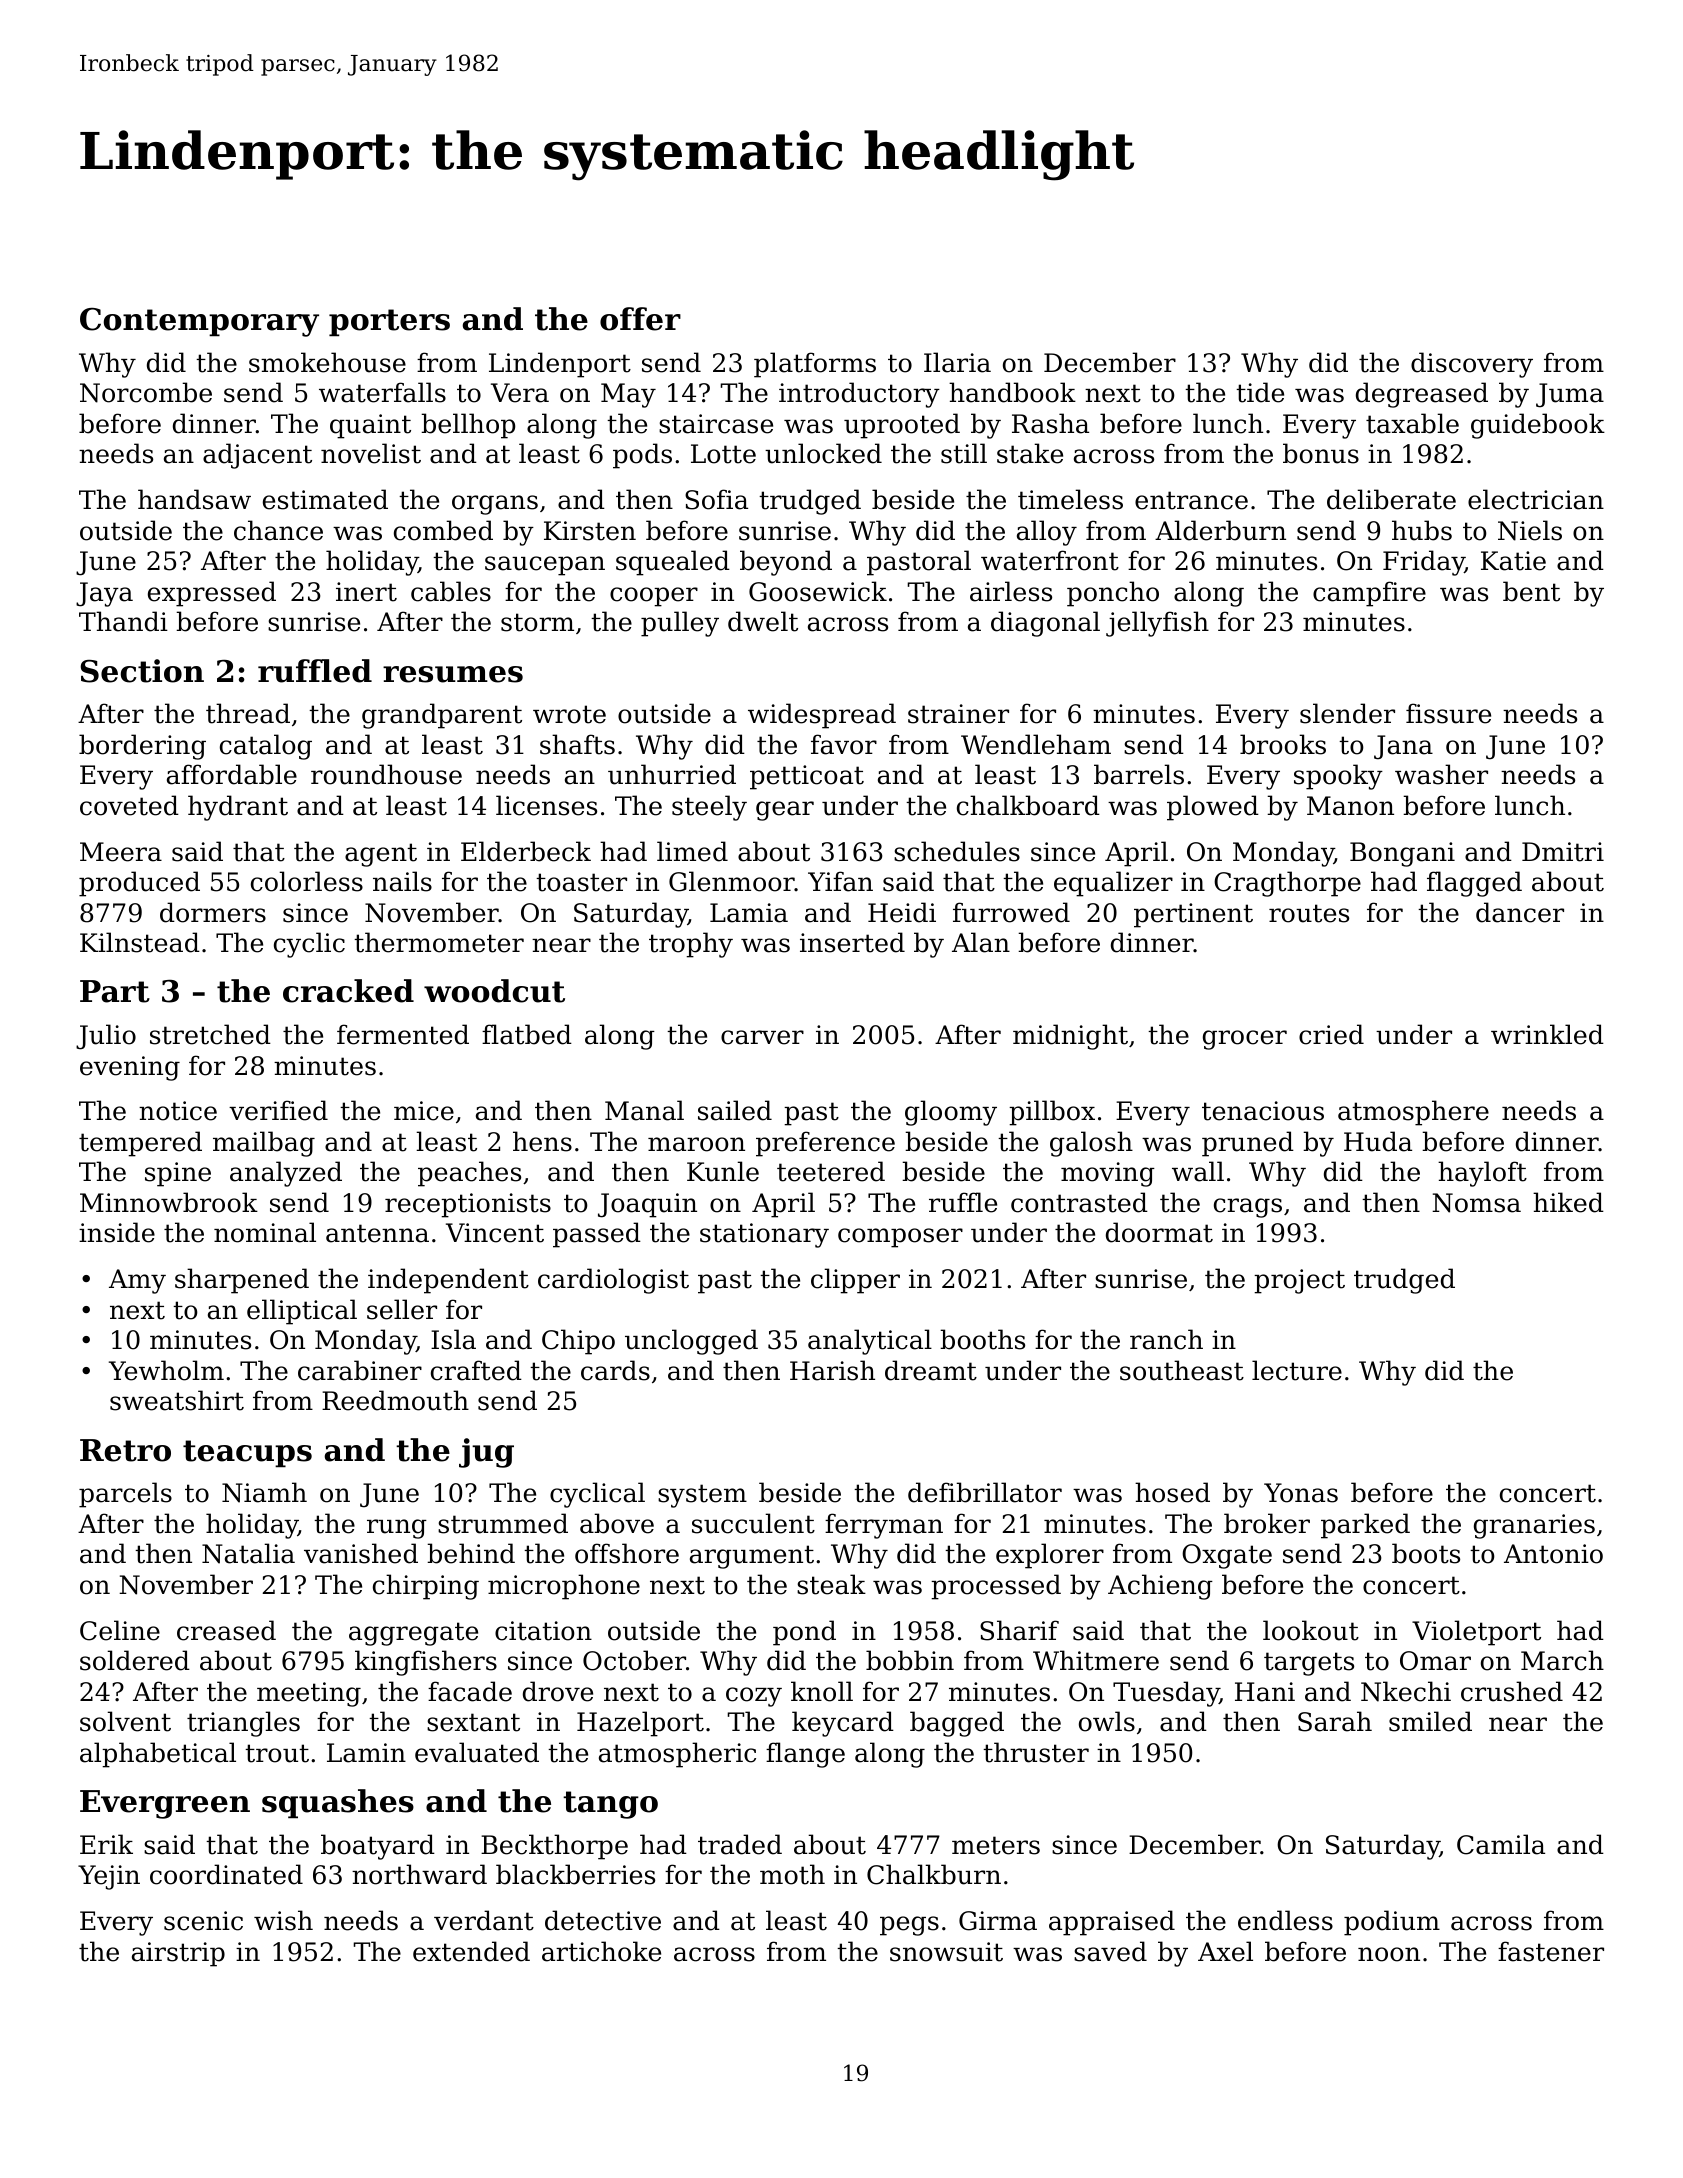 The image size is (1683, 2178). Describe the element at coordinates (403, 1034) in the page. I see `fermented` at that location.
